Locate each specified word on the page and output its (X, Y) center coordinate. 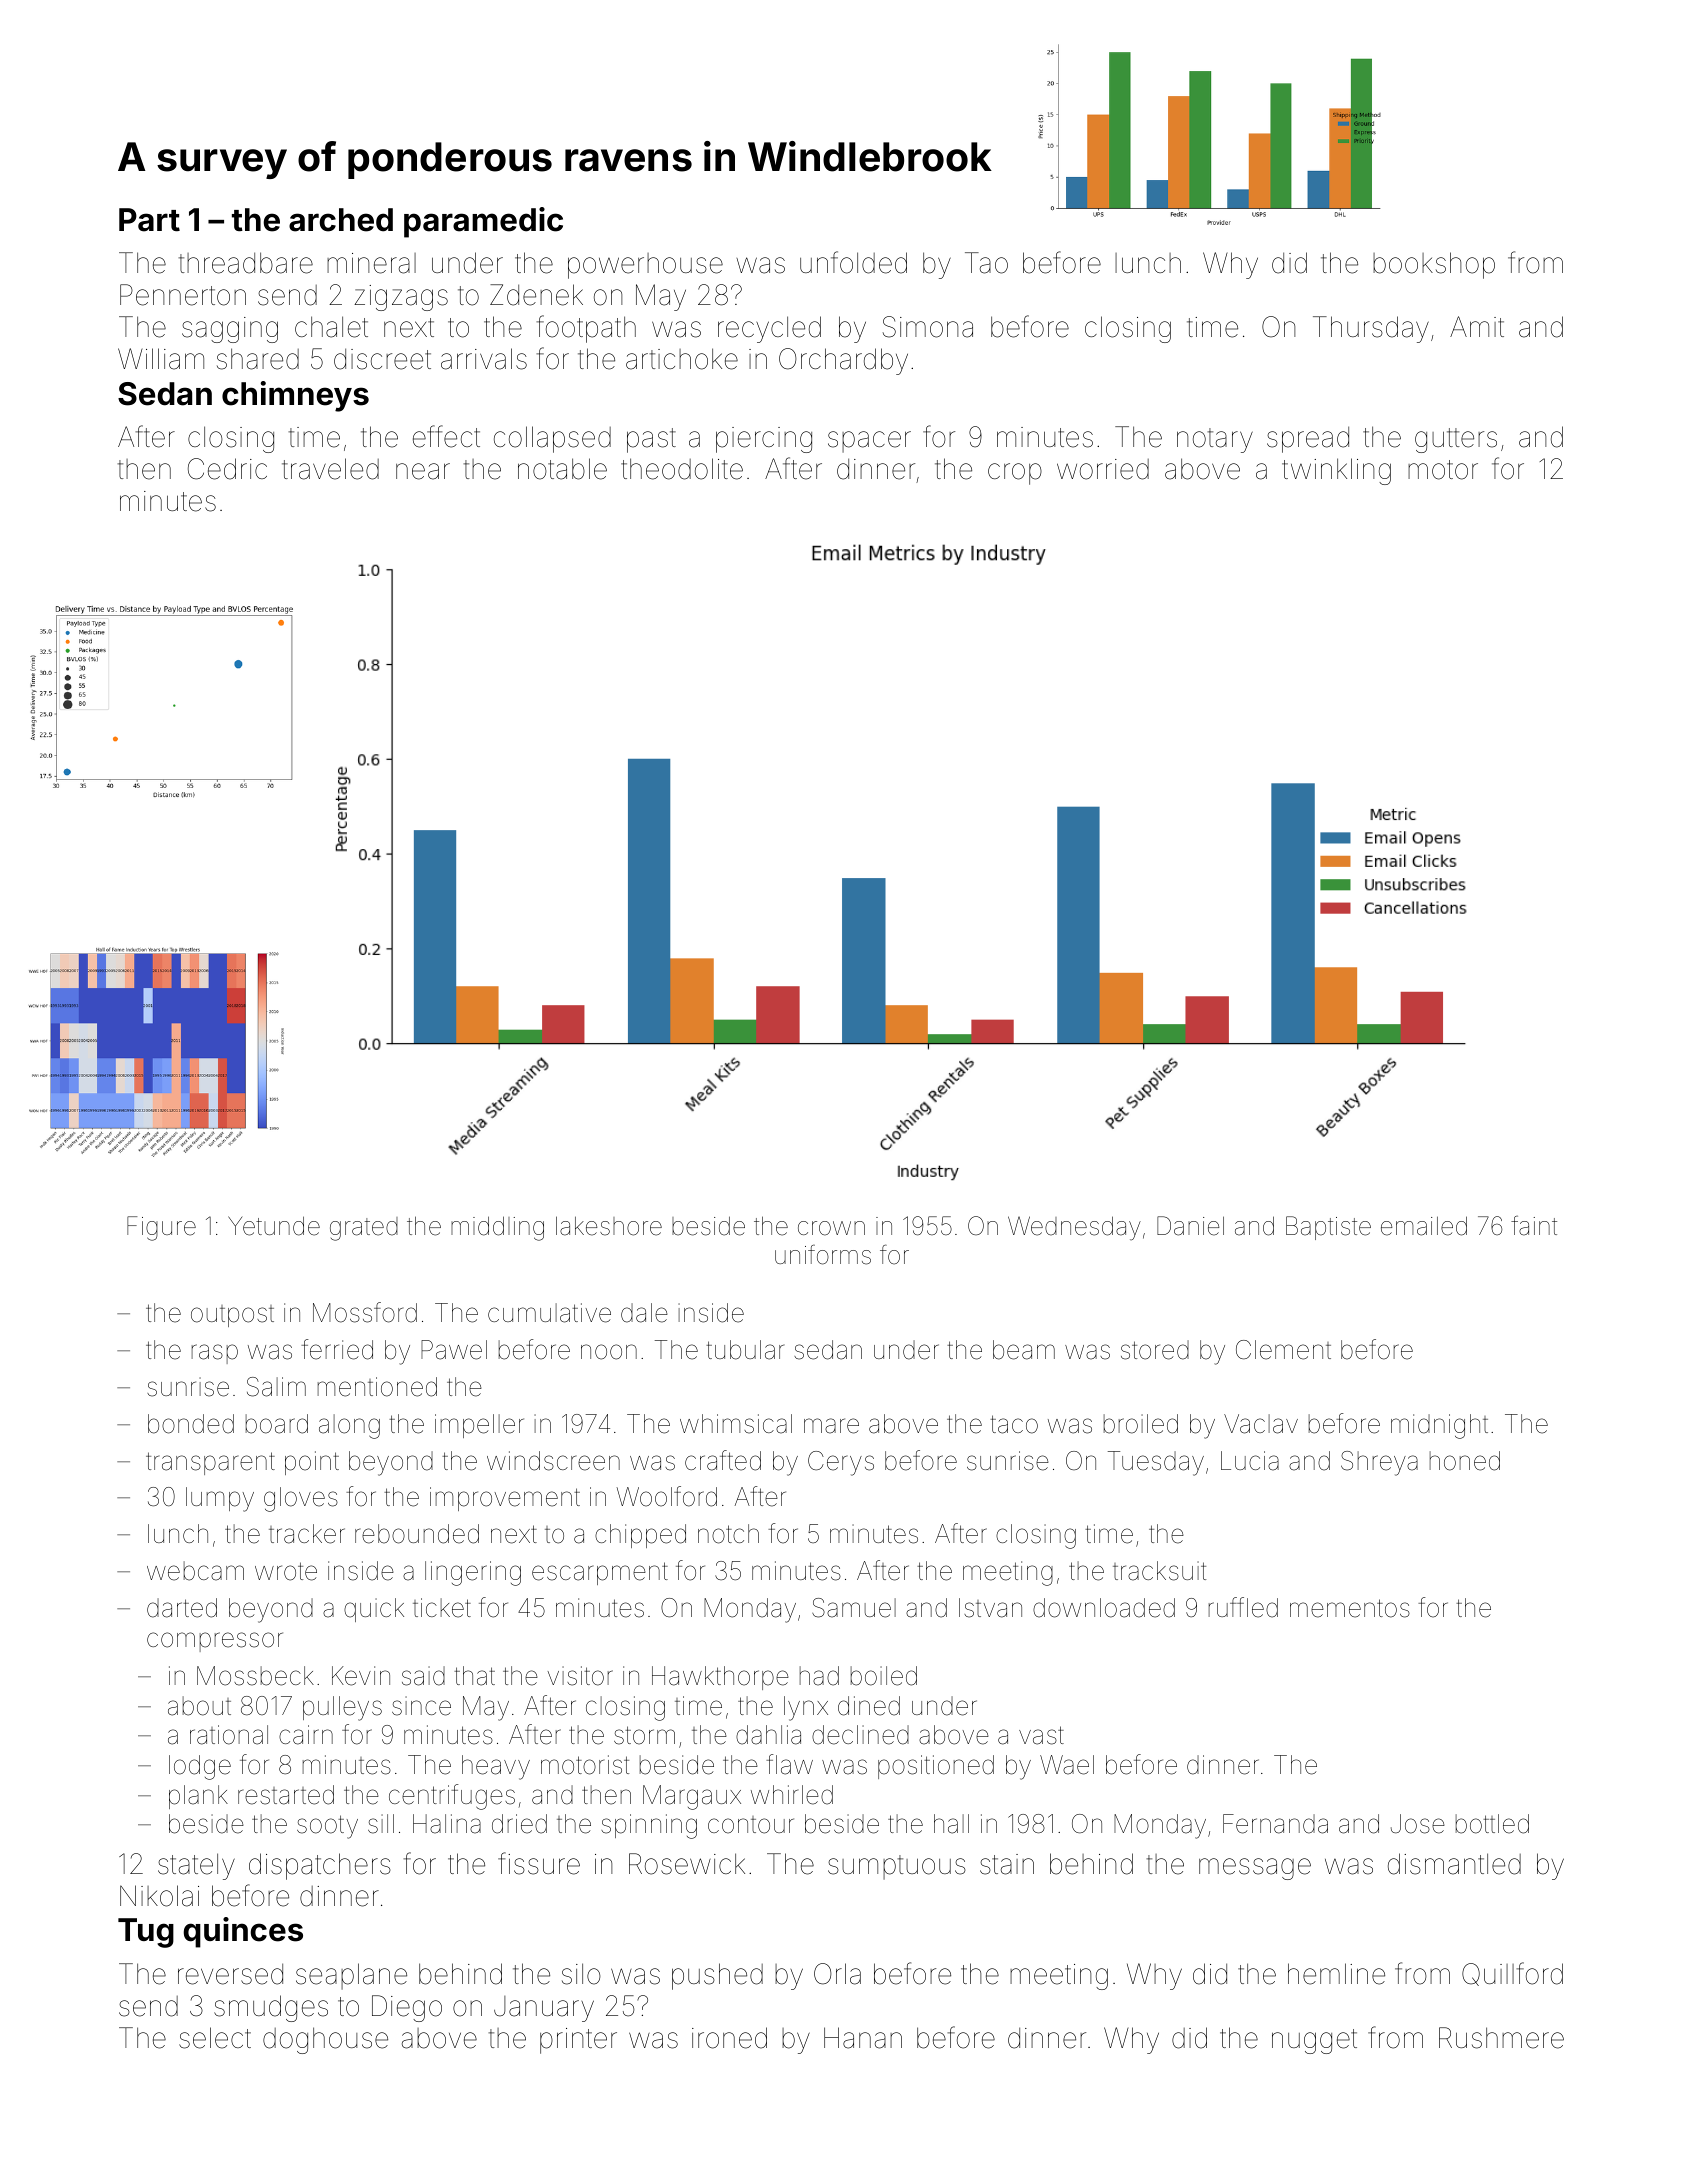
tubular (745, 1350)
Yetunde (274, 1226)
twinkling (1336, 471)
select (215, 2038)
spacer (869, 442)
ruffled (1243, 1607)
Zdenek (536, 295)
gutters (1456, 440)
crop (1015, 474)
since (421, 1706)
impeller (479, 1426)
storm (644, 1735)
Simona (928, 327)
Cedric (227, 469)
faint (1534, 1226)
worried (1103, 469)
